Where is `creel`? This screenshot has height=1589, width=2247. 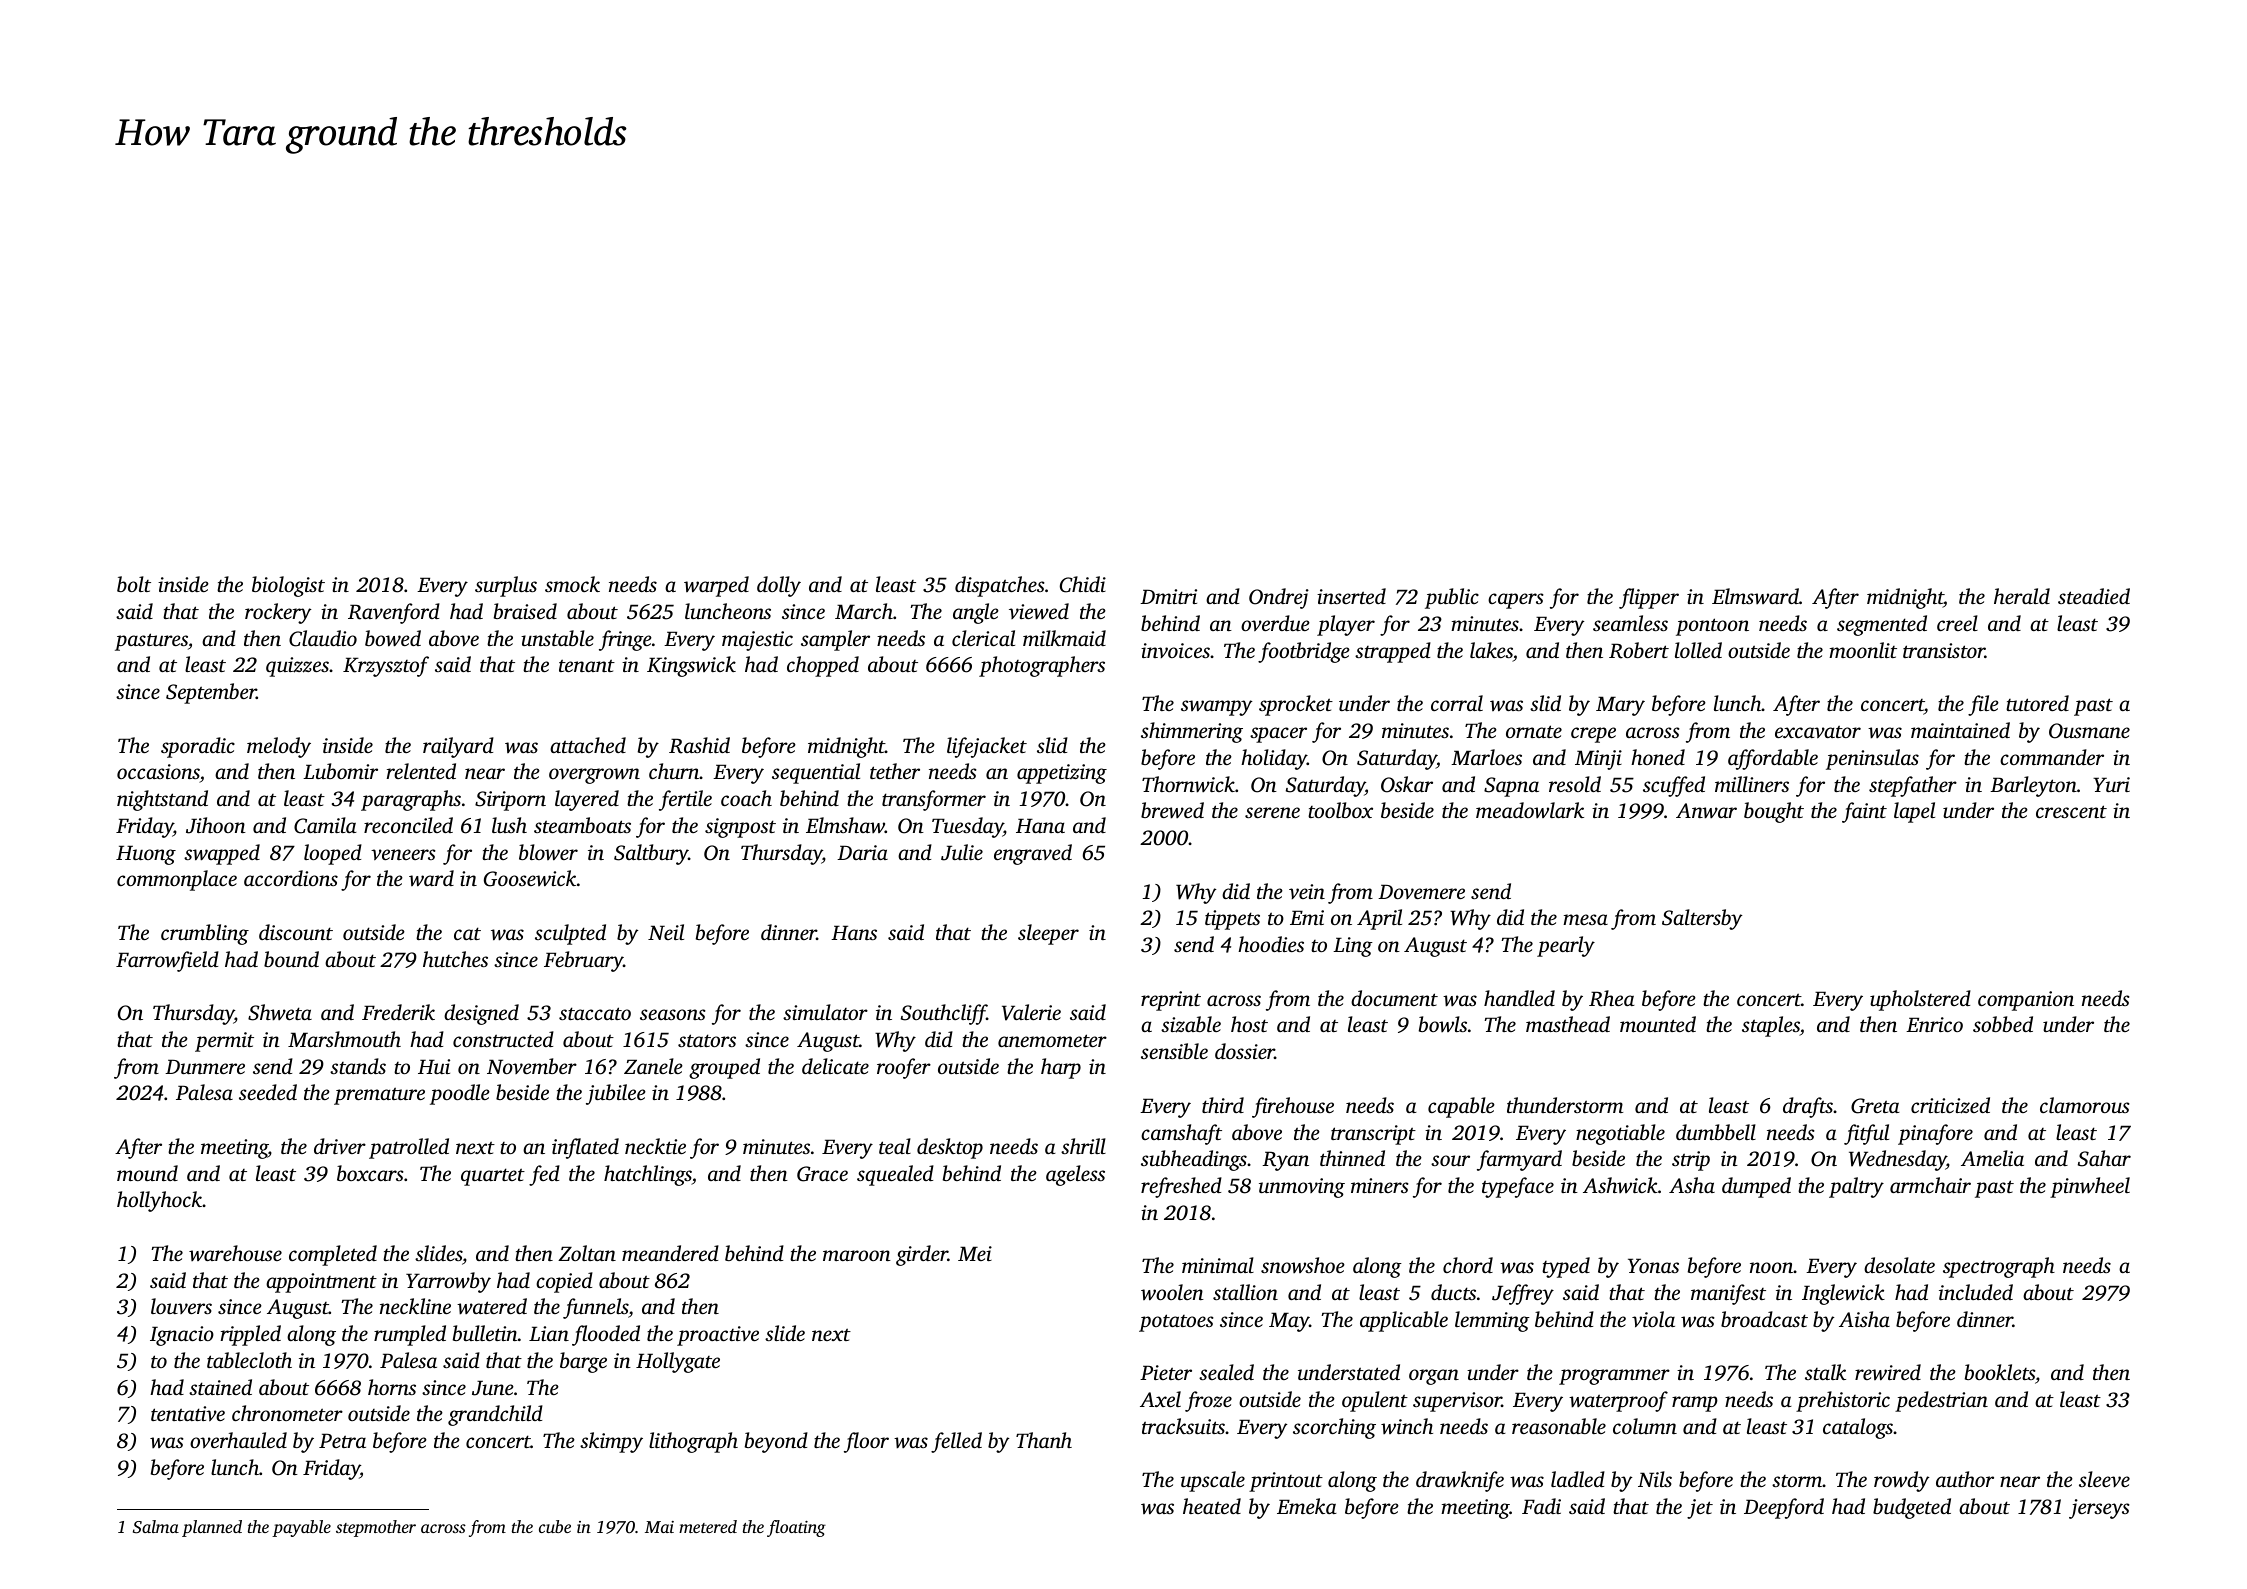 creel is located at coordinates (1957, 623).
